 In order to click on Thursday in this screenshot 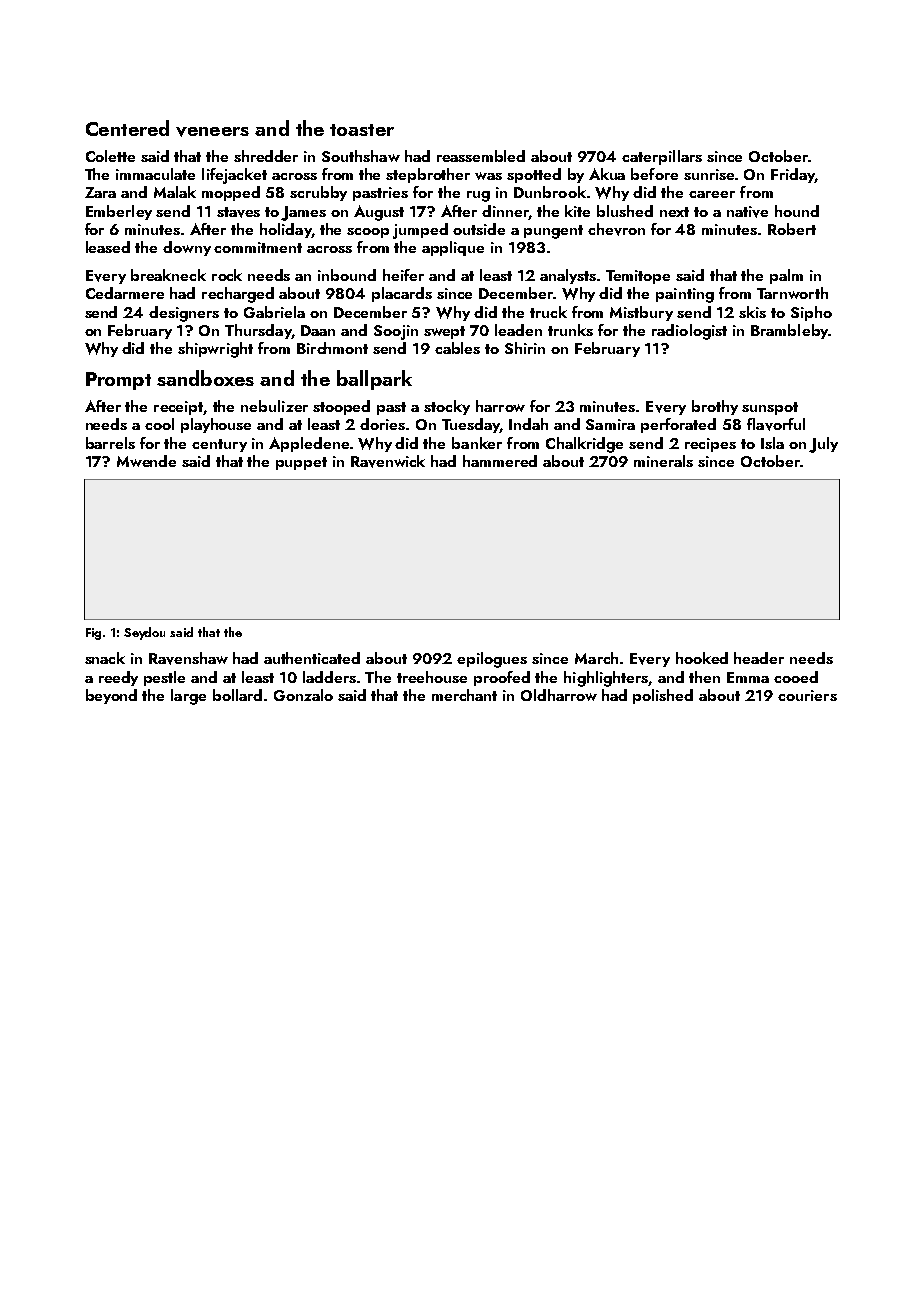, I will do `click(258, 331)`.
